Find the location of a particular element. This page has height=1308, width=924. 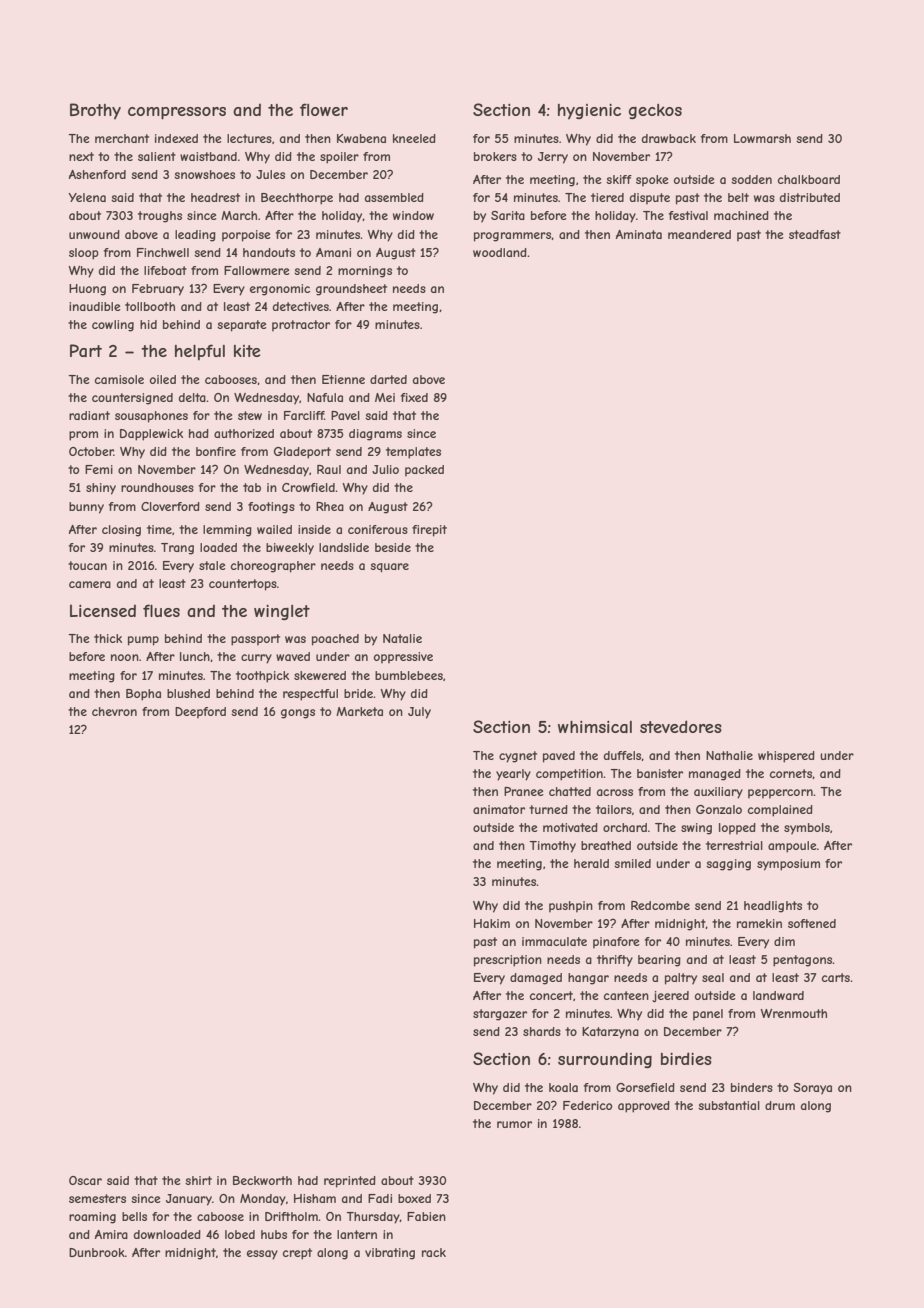

shards is located at coordinates (542, 1031).
